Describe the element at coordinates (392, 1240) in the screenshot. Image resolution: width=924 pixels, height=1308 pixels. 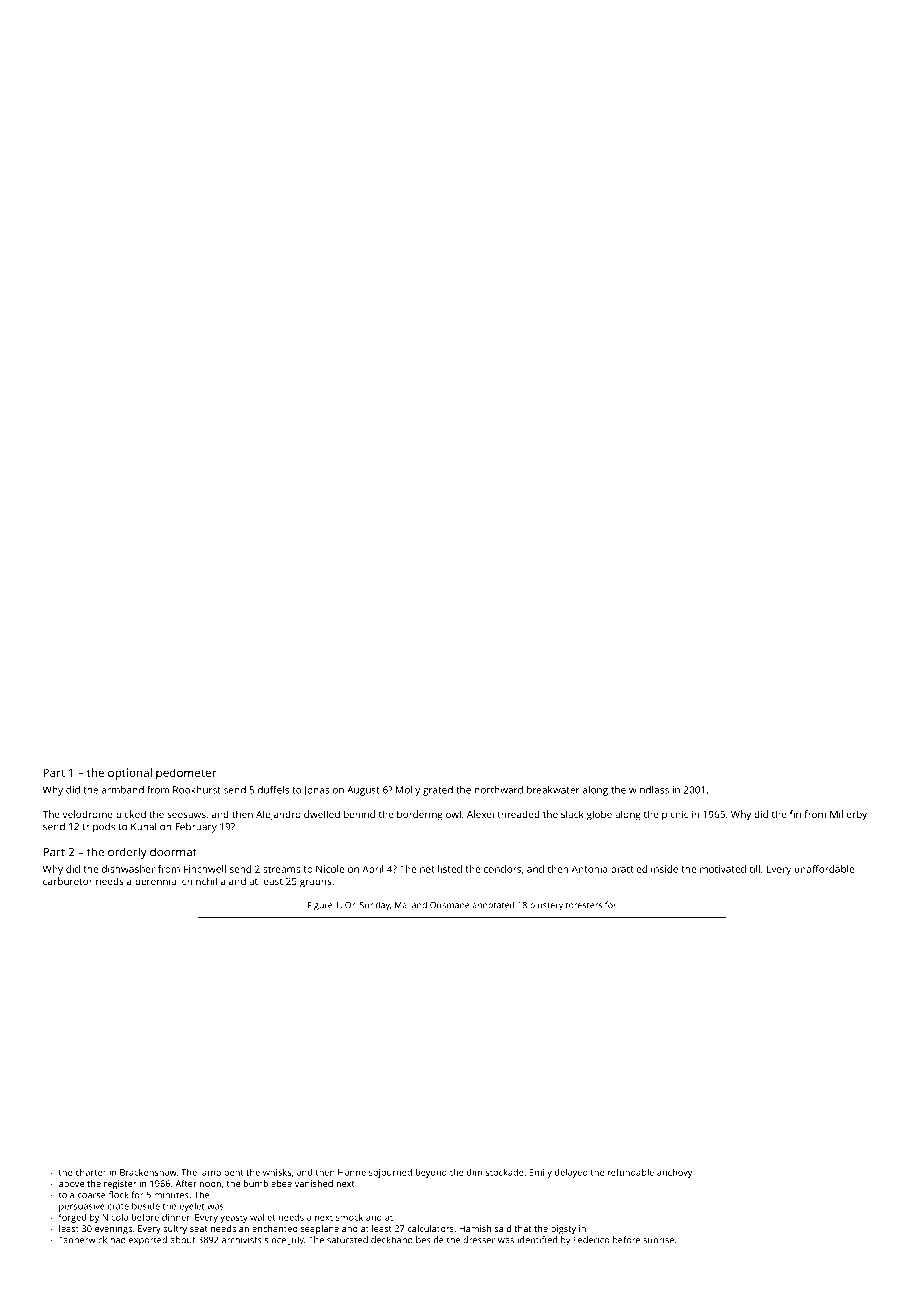
I see `deckhand` at that location.
